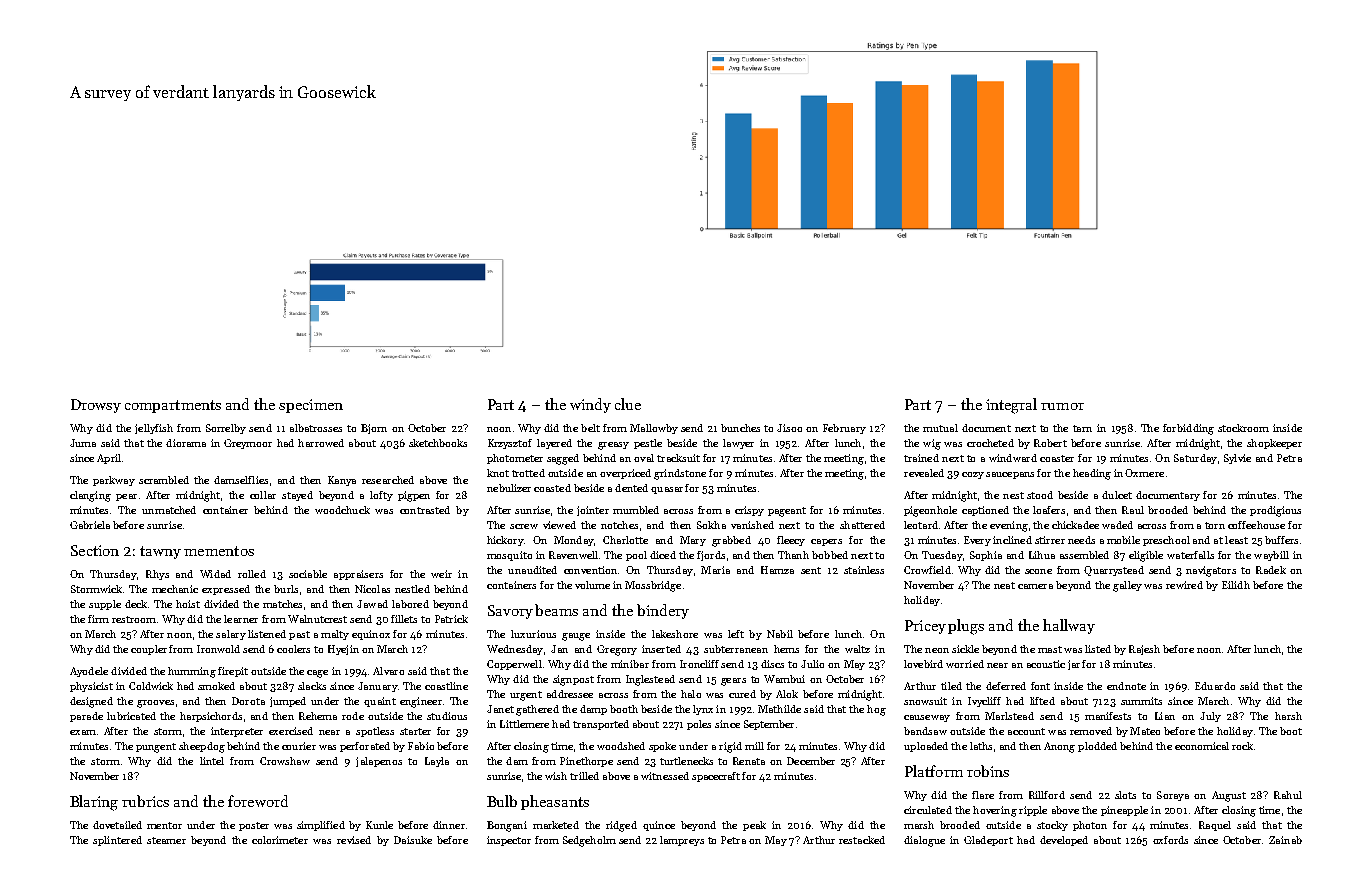 This screenshot has height=887, width=1372. Describe the element at coordinates (925, 701) in the screenshot. I see `snowsuit` at that location.
